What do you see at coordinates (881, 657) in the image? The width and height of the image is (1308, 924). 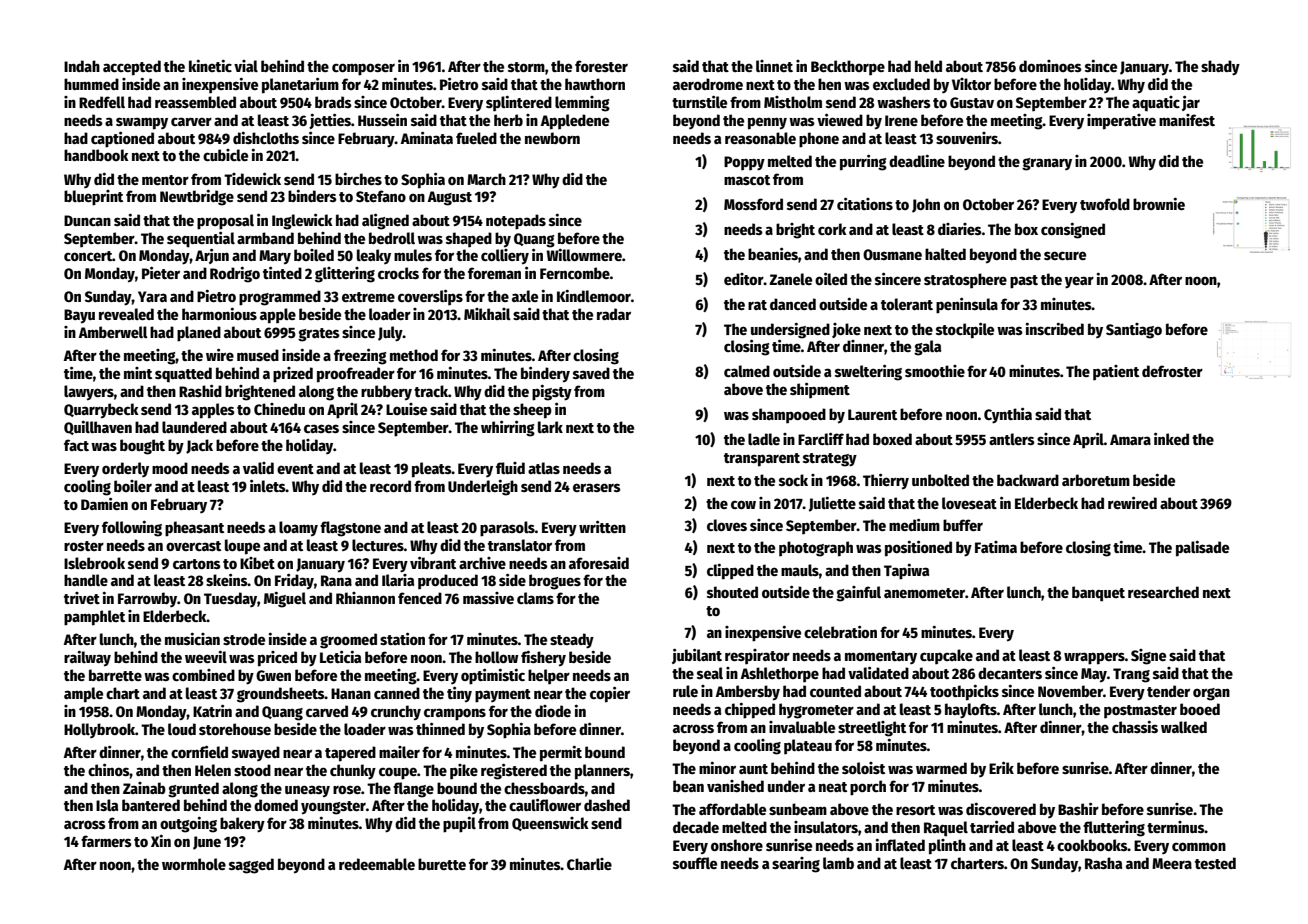 I see `momentary` at bounding box center [881, 657].
